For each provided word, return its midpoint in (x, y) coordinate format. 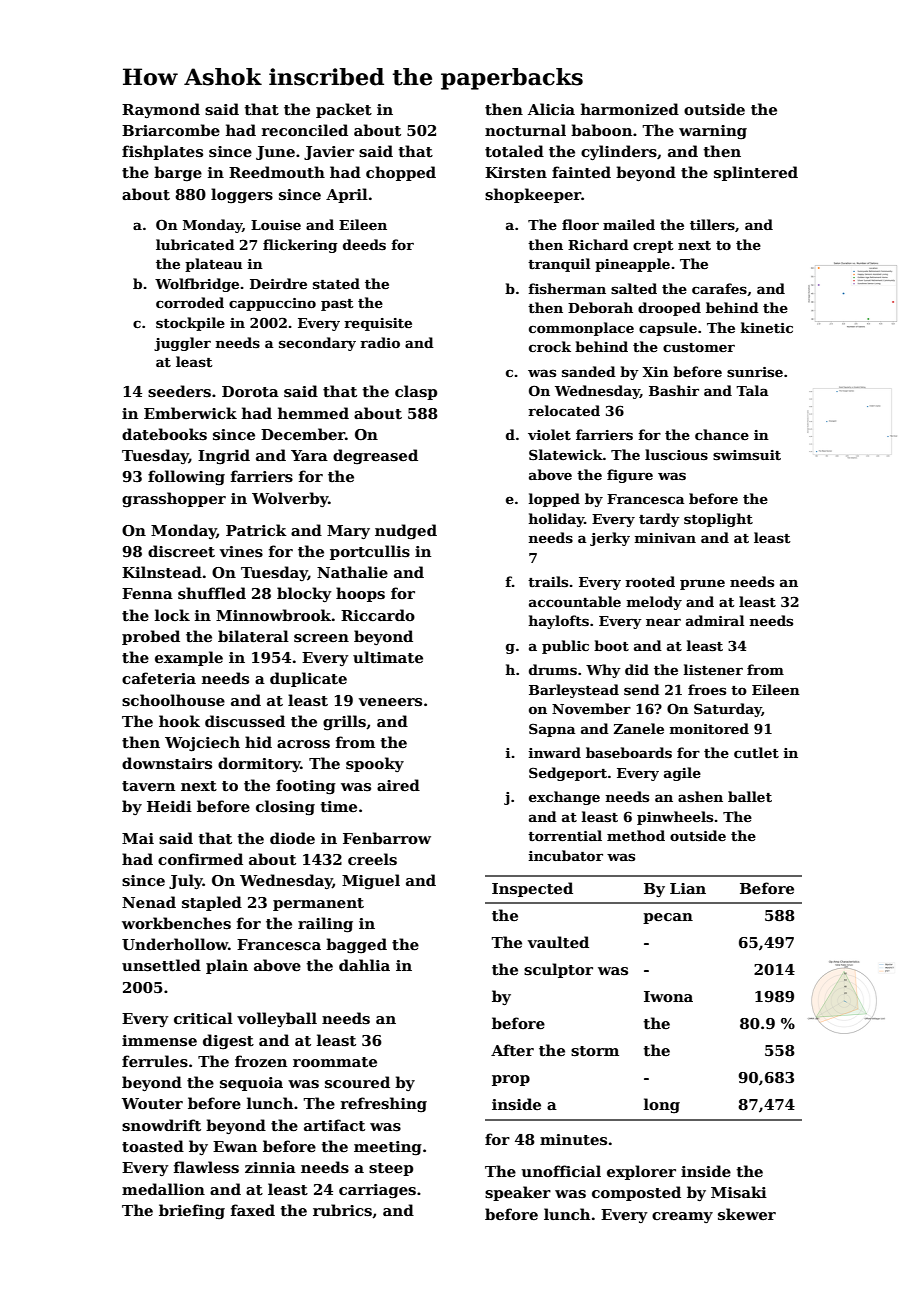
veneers (390, 702)
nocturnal (525, 130)
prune (702, 585)
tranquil (559, 265)
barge (178, 173)
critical (203, 1018)
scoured (357, 1082)
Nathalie (352, 572)
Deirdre (278, 283)
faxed (253, 1210)
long (662, 1106)
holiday (556, 520)
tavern (148, 786)
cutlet (756, 752)
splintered (756, 173)
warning (713, 132)
